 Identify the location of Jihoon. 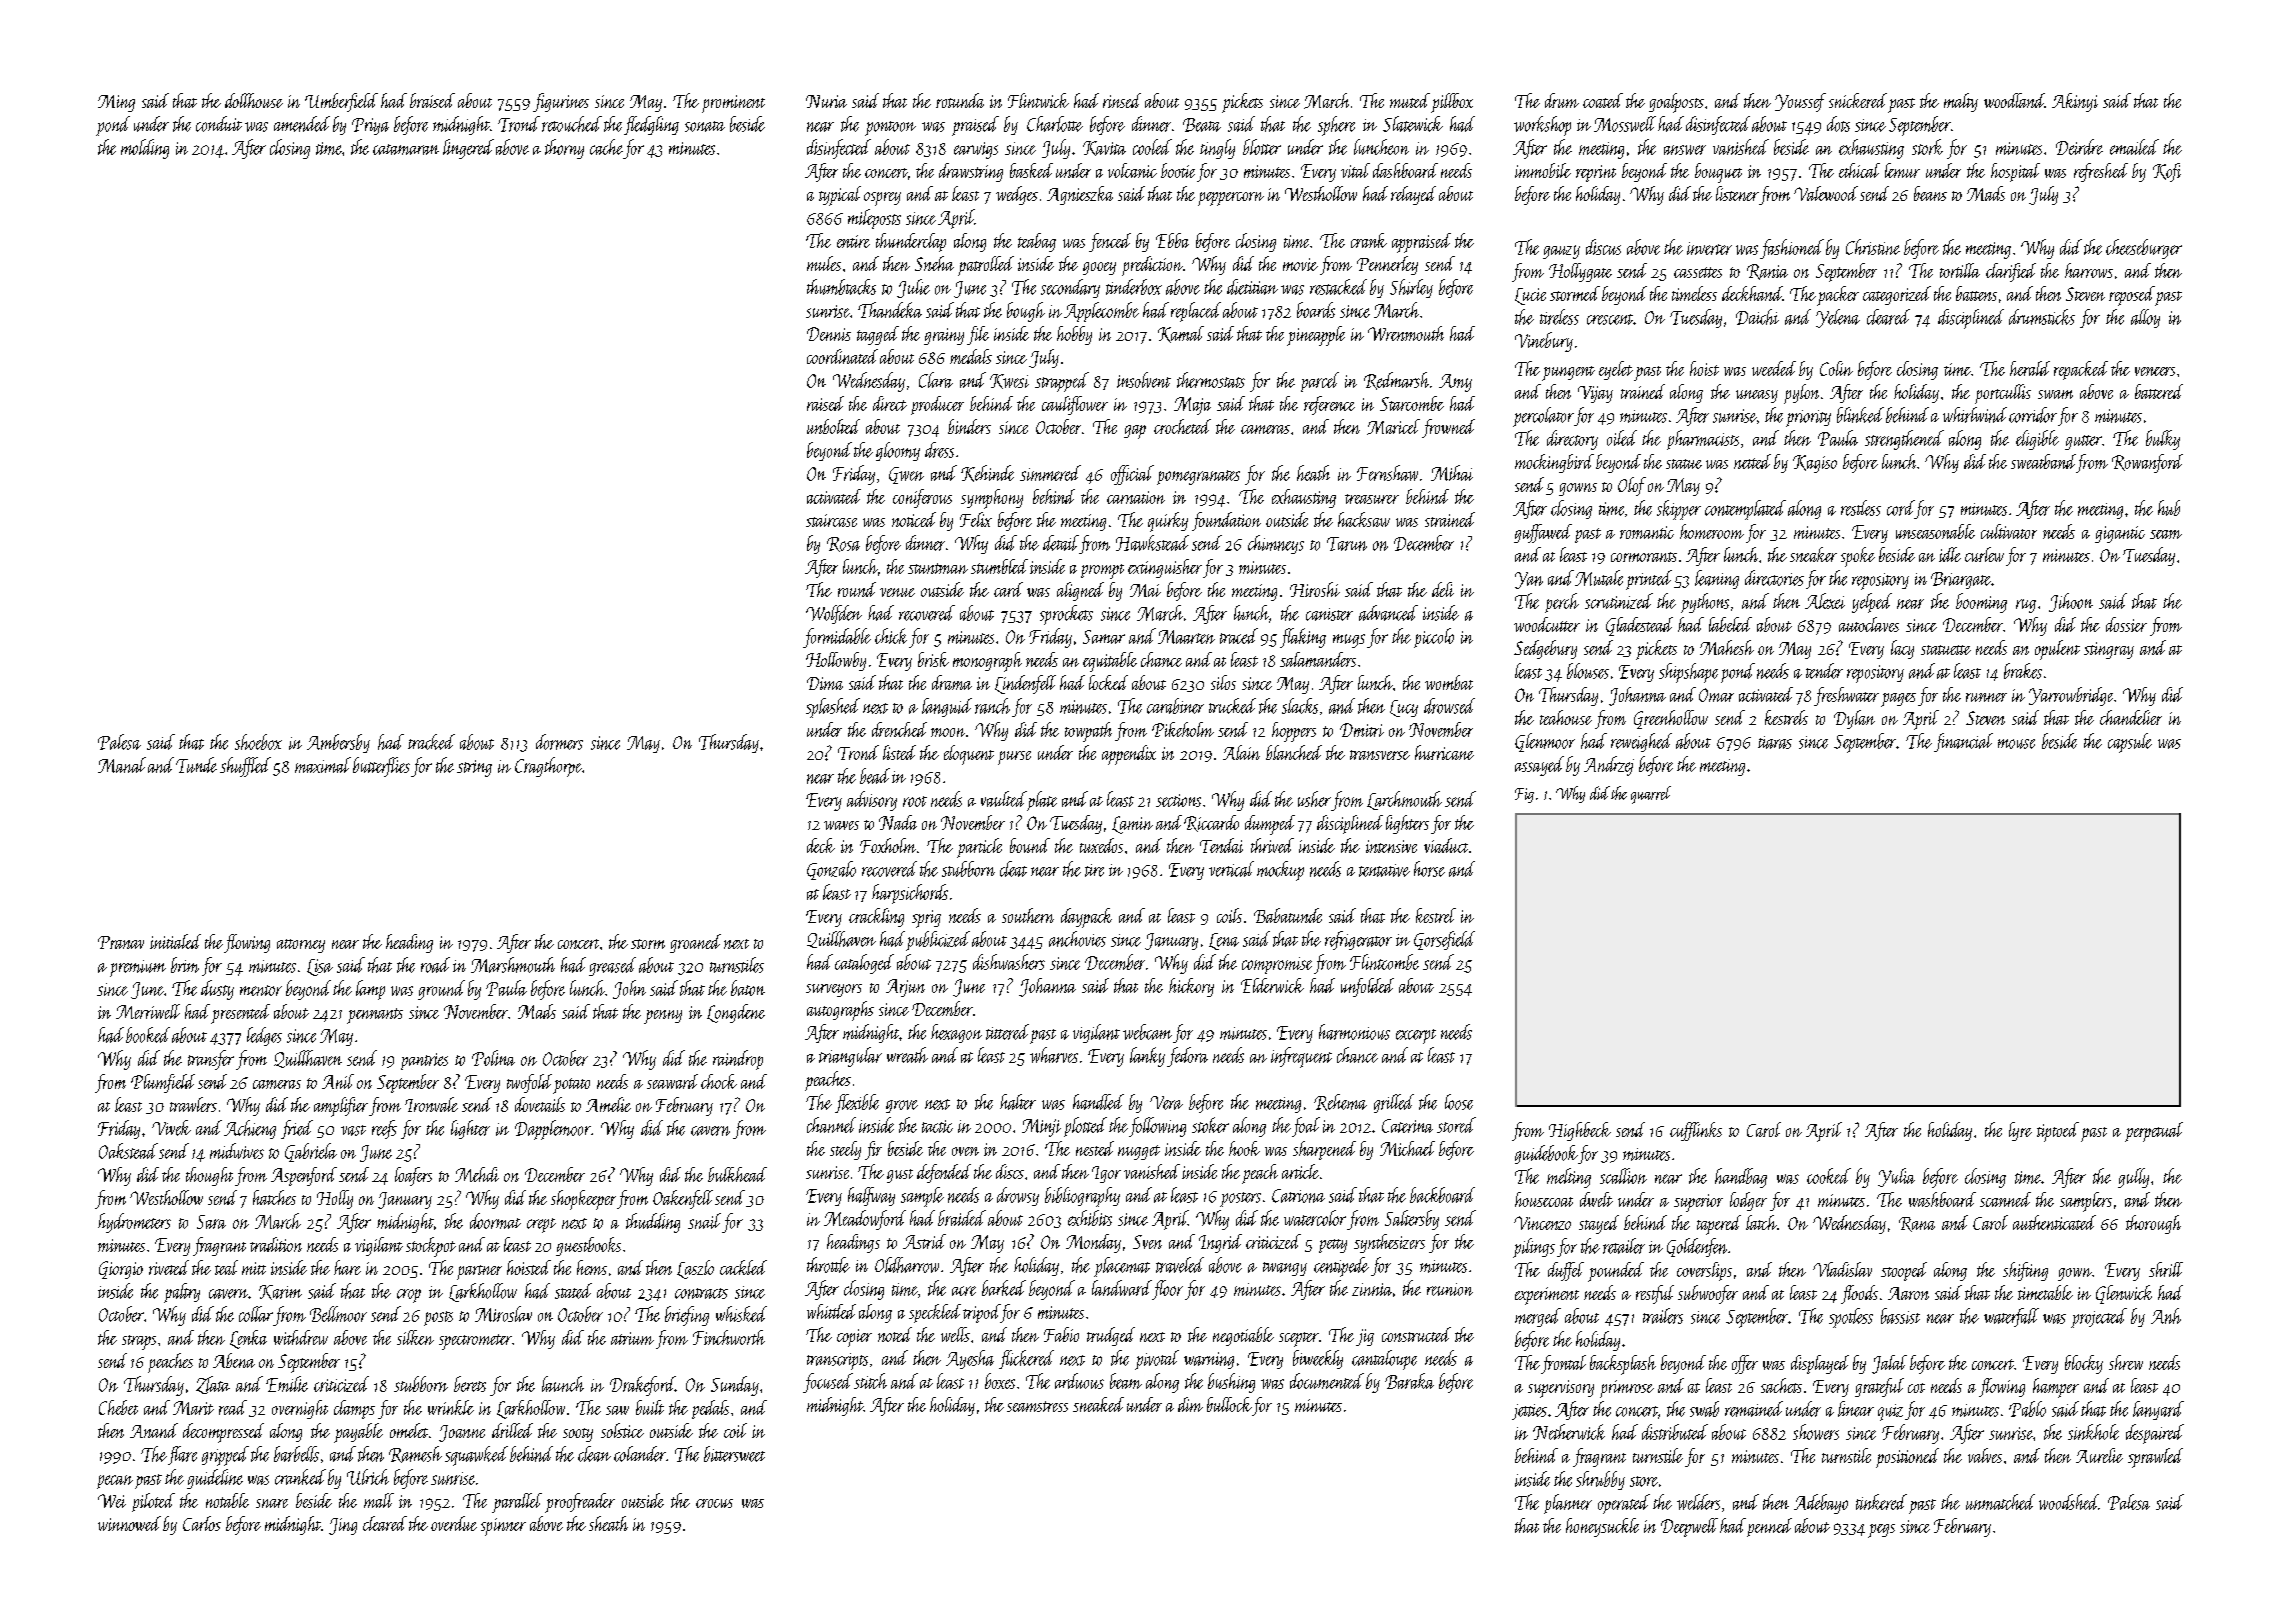
(2071, 602).
